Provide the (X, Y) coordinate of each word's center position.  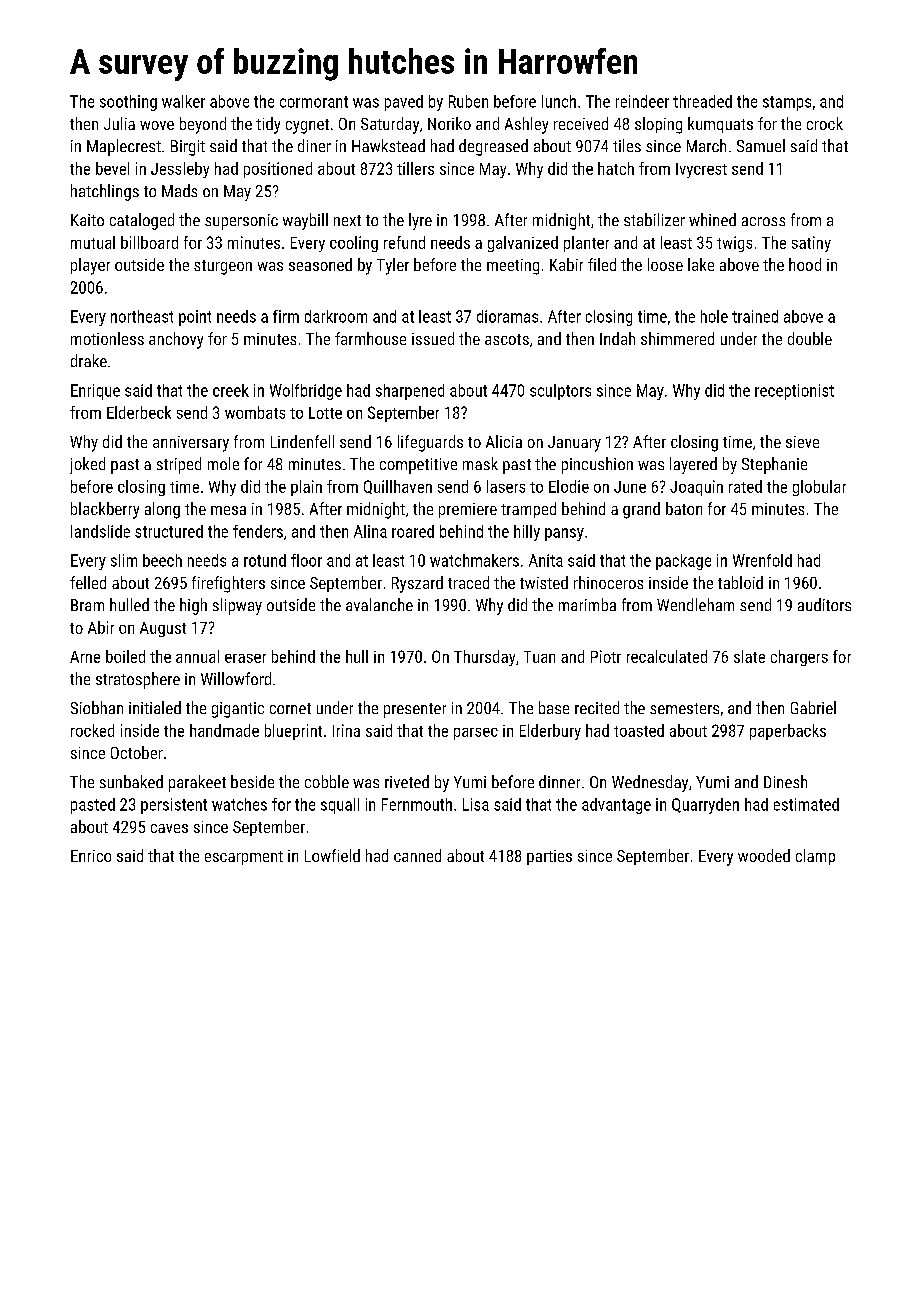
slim (124, 560)
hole (714, 316)
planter (586, 244)
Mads (179, 190)
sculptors (560, 392)
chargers (799, 658)
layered (693, 465)
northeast (142, 316)
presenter (415, 710)
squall (340, 806)
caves (169, 828)
